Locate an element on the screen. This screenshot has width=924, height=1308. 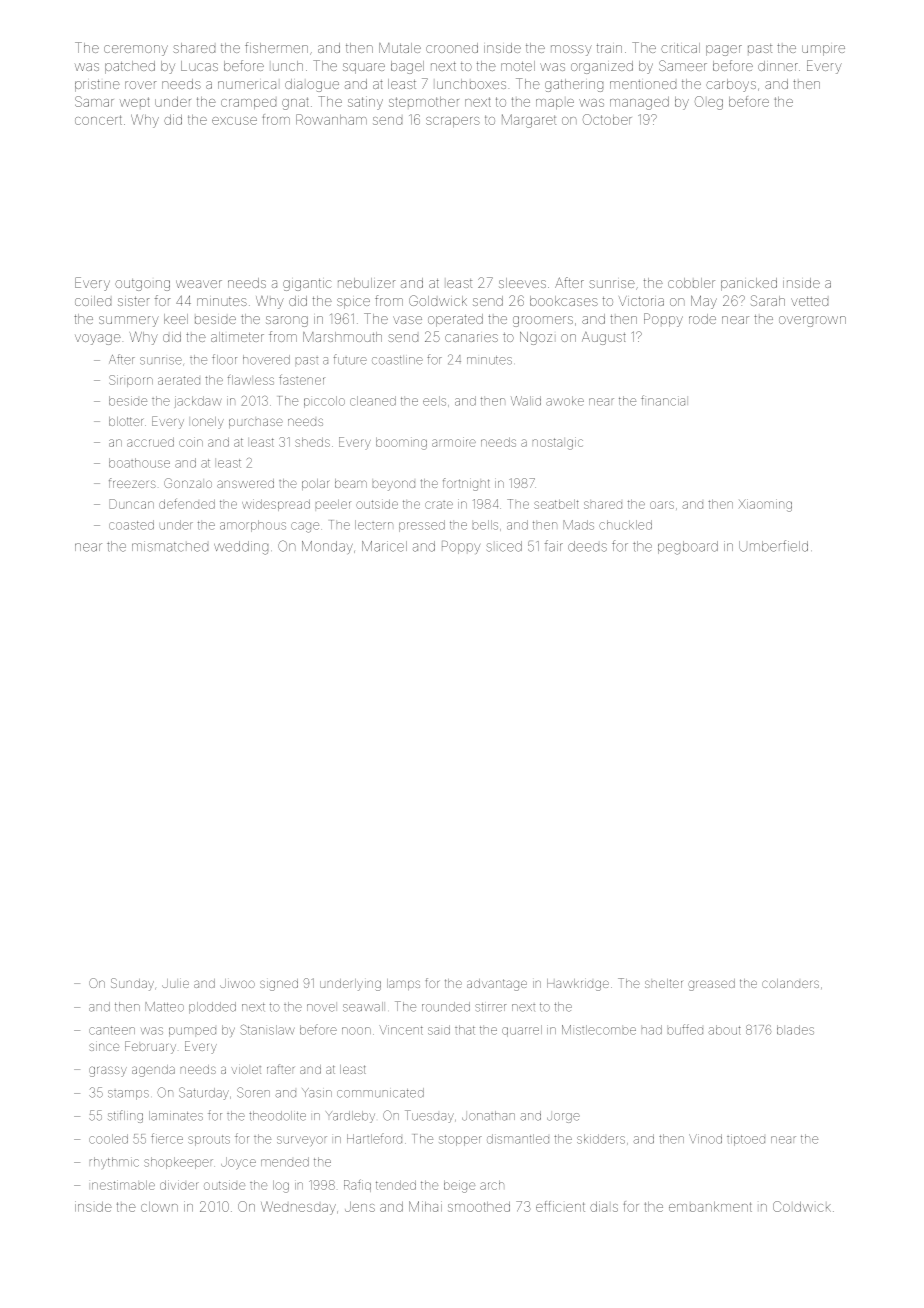
Umberfield is located at coordinates (773, 546).
